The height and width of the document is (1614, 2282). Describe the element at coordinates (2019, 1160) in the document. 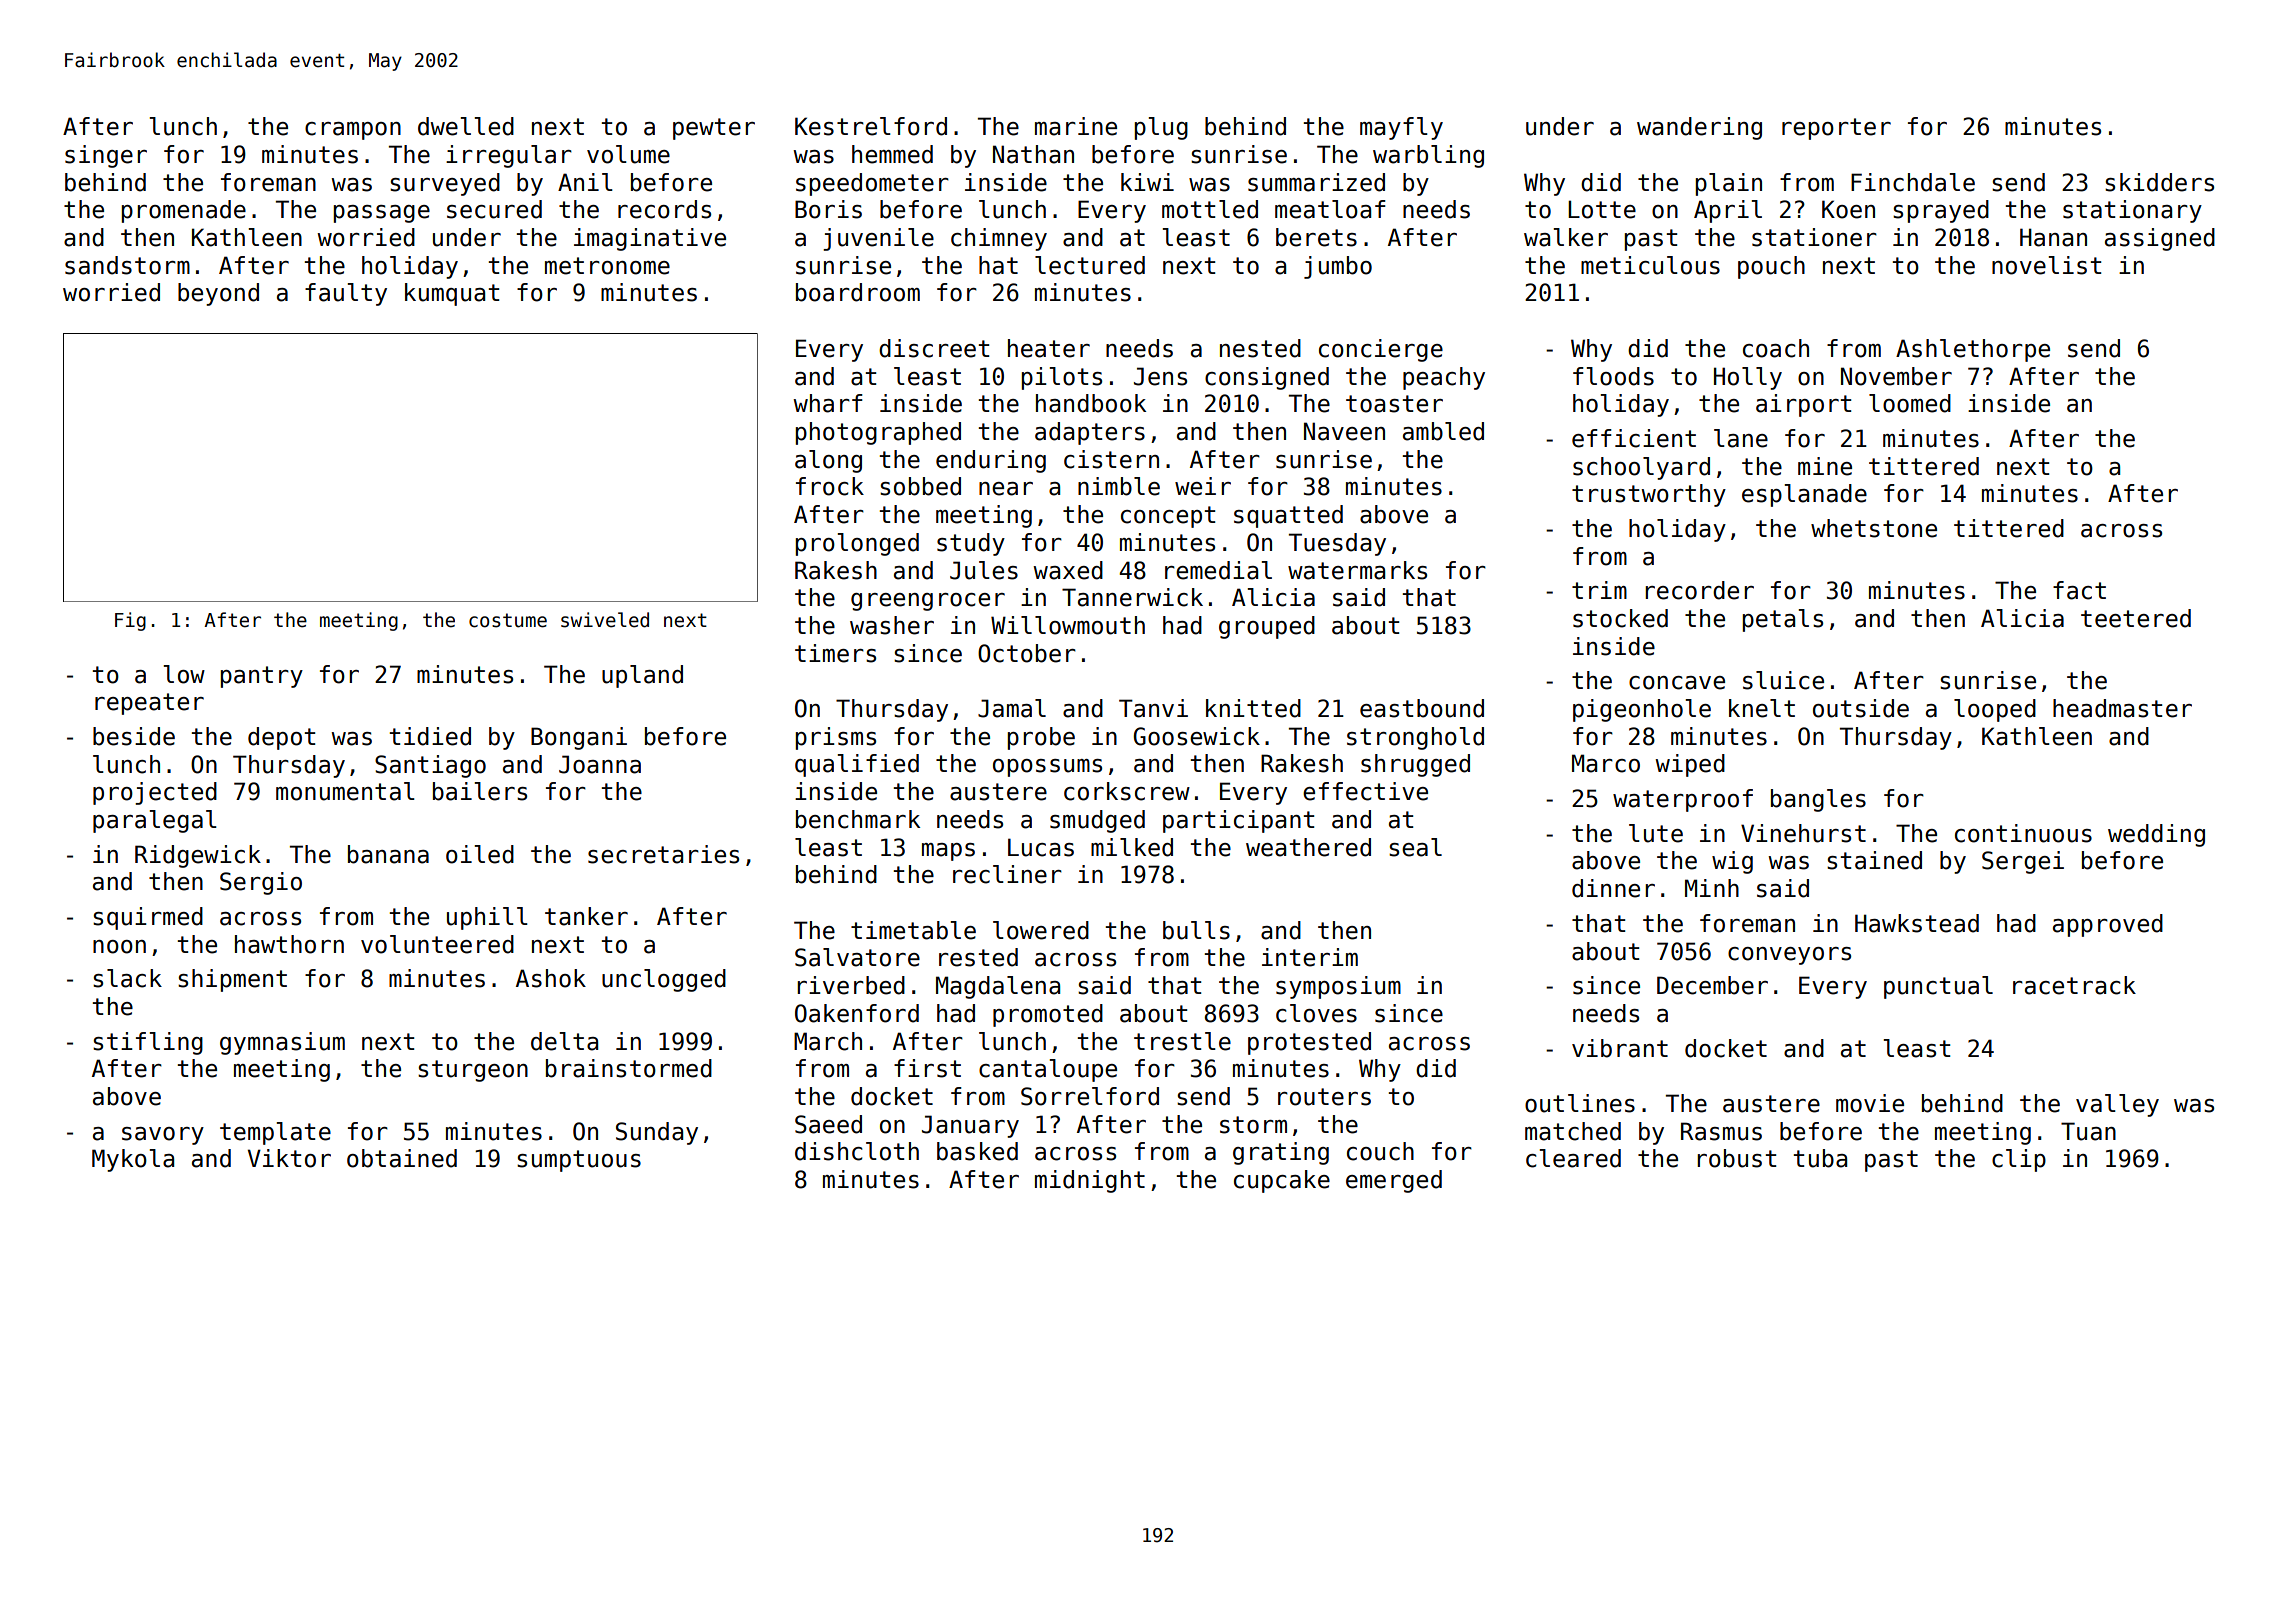

I see `clip` at that location.
